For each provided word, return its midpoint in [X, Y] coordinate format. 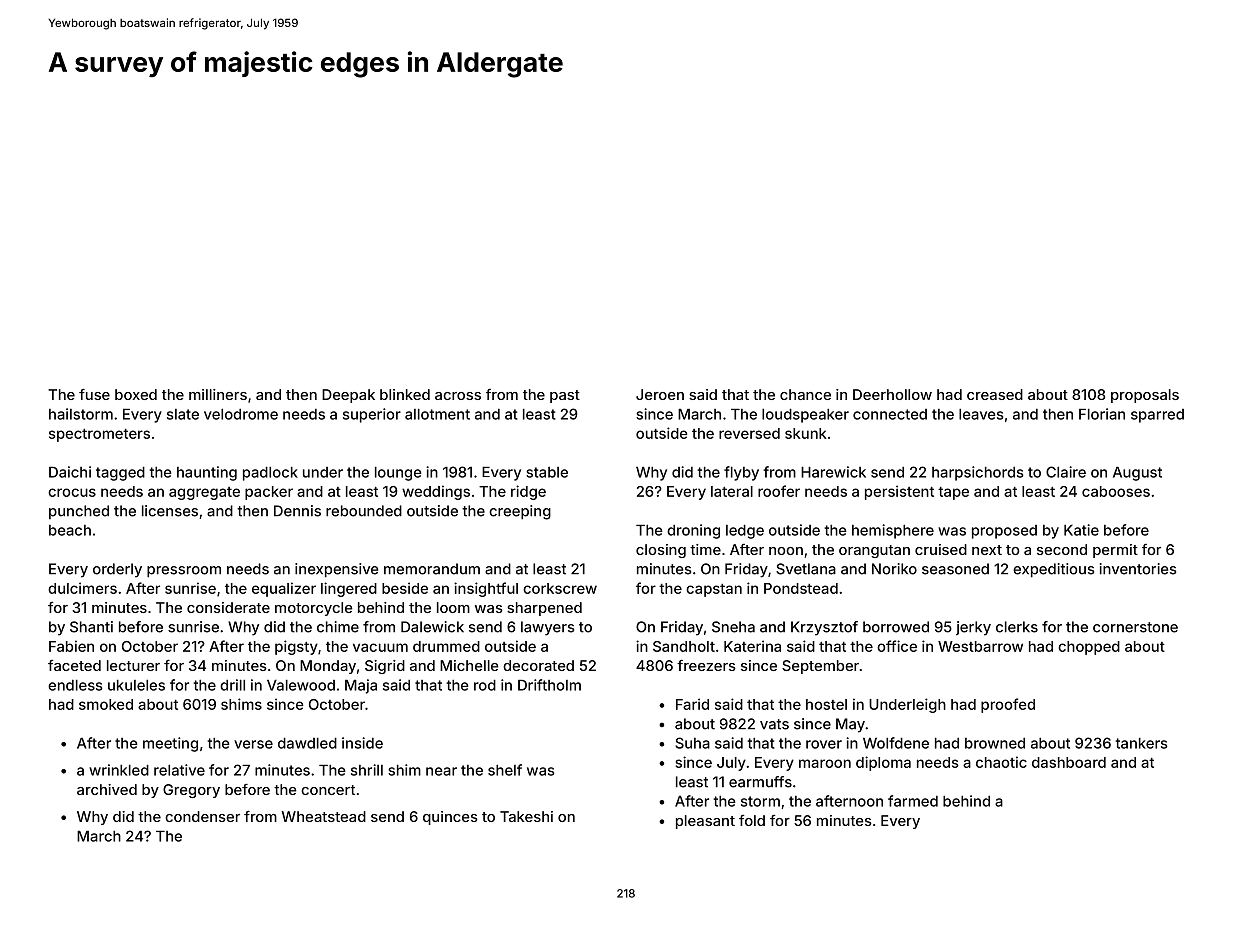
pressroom [184, 572]
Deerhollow [892, 394]
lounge [398, 473]
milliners [218, 394]
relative [179, 770]
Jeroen [660, 394]
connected [890, 414]
